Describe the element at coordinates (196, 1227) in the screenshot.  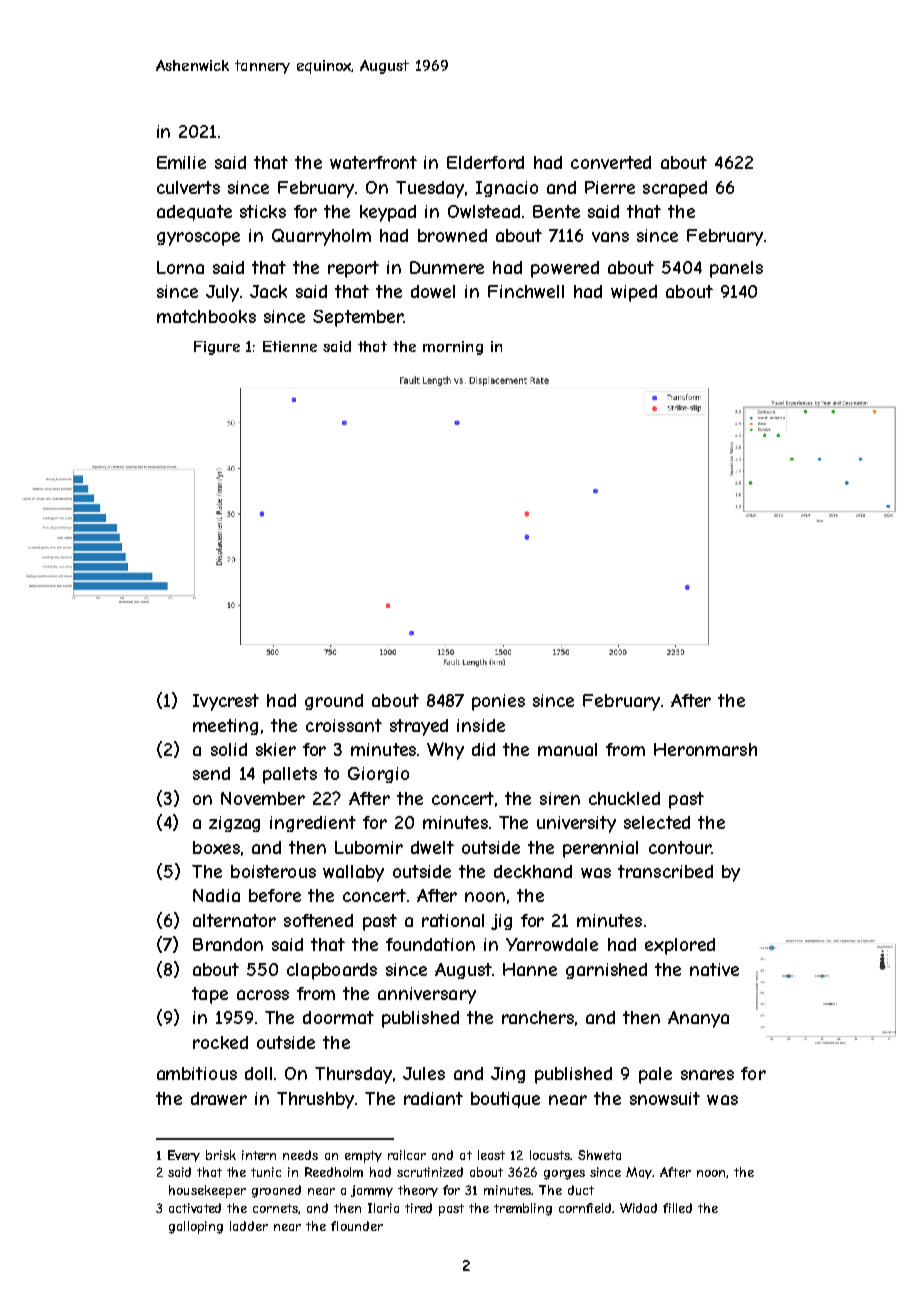
I see `galloping` at that location.
